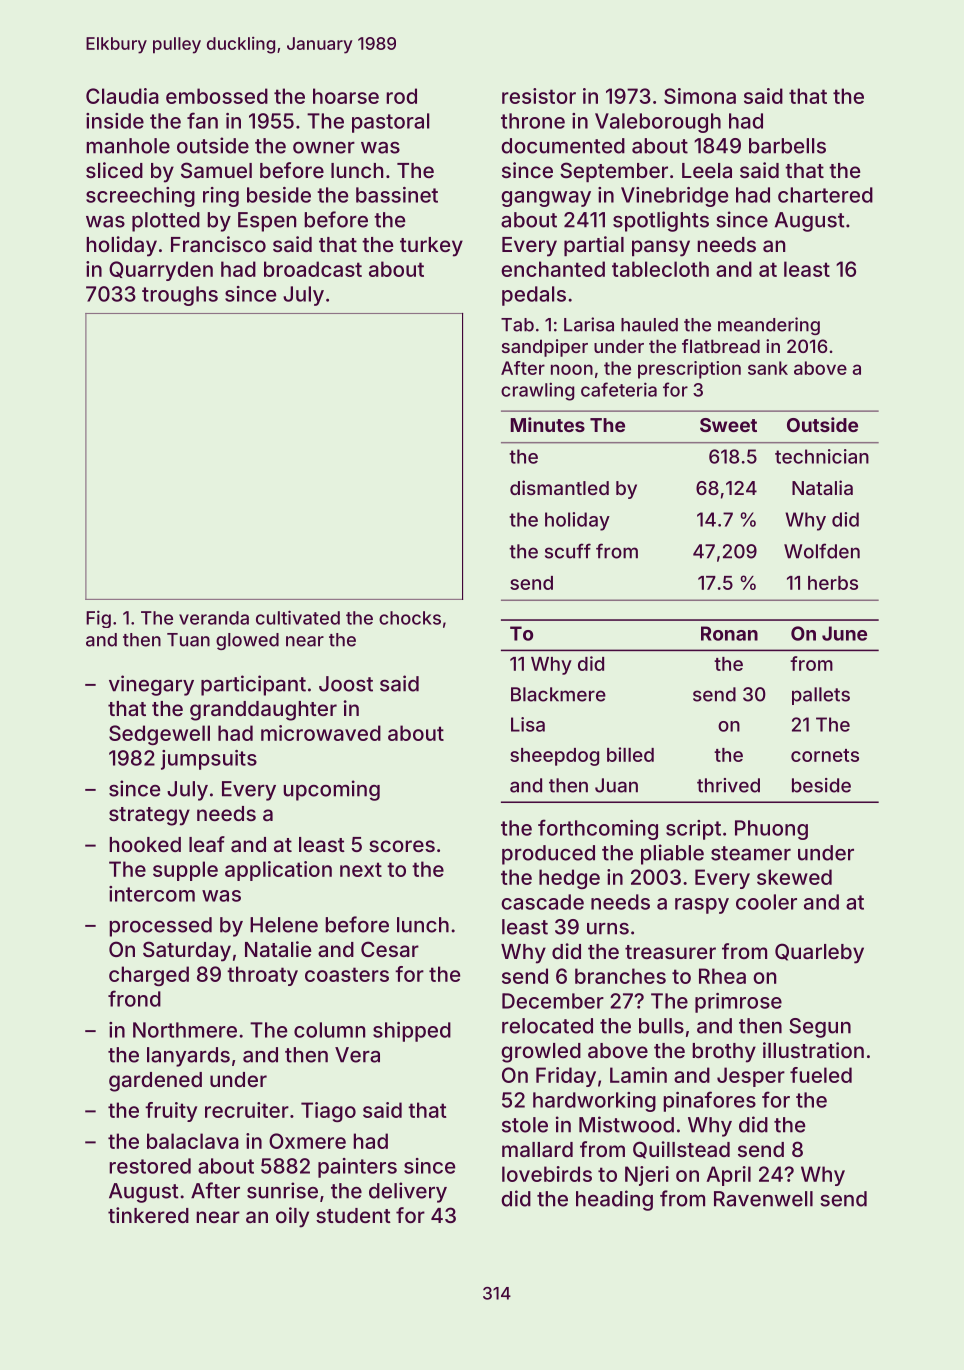 Image resolution: width=964 pixels, height=1370 pixels. What do you see at coordinates (819, 953) in the screenshot?
I see `Quarleby` at bounding box center [819, 953].
